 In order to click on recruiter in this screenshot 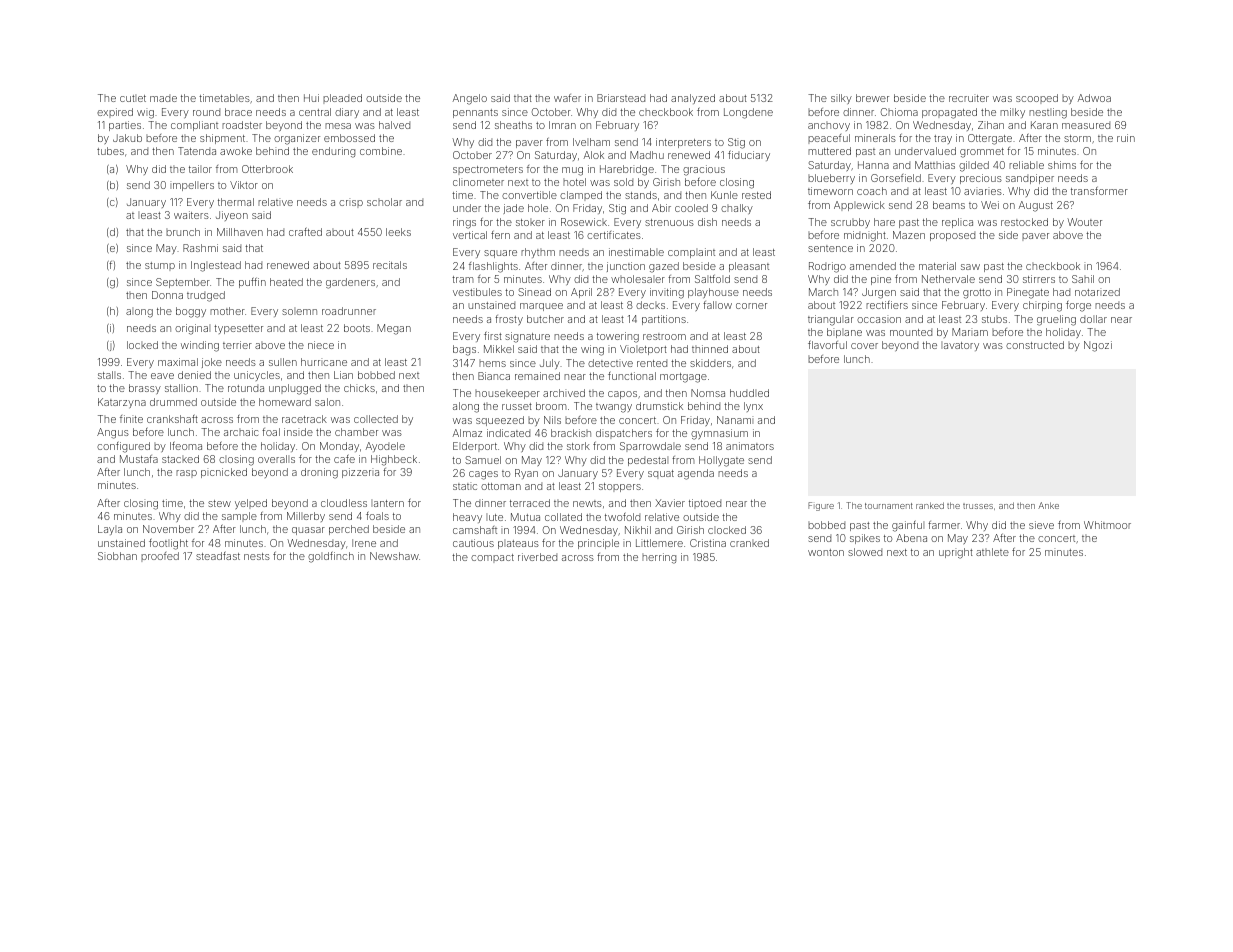, I will do `click(969, 98)`.
